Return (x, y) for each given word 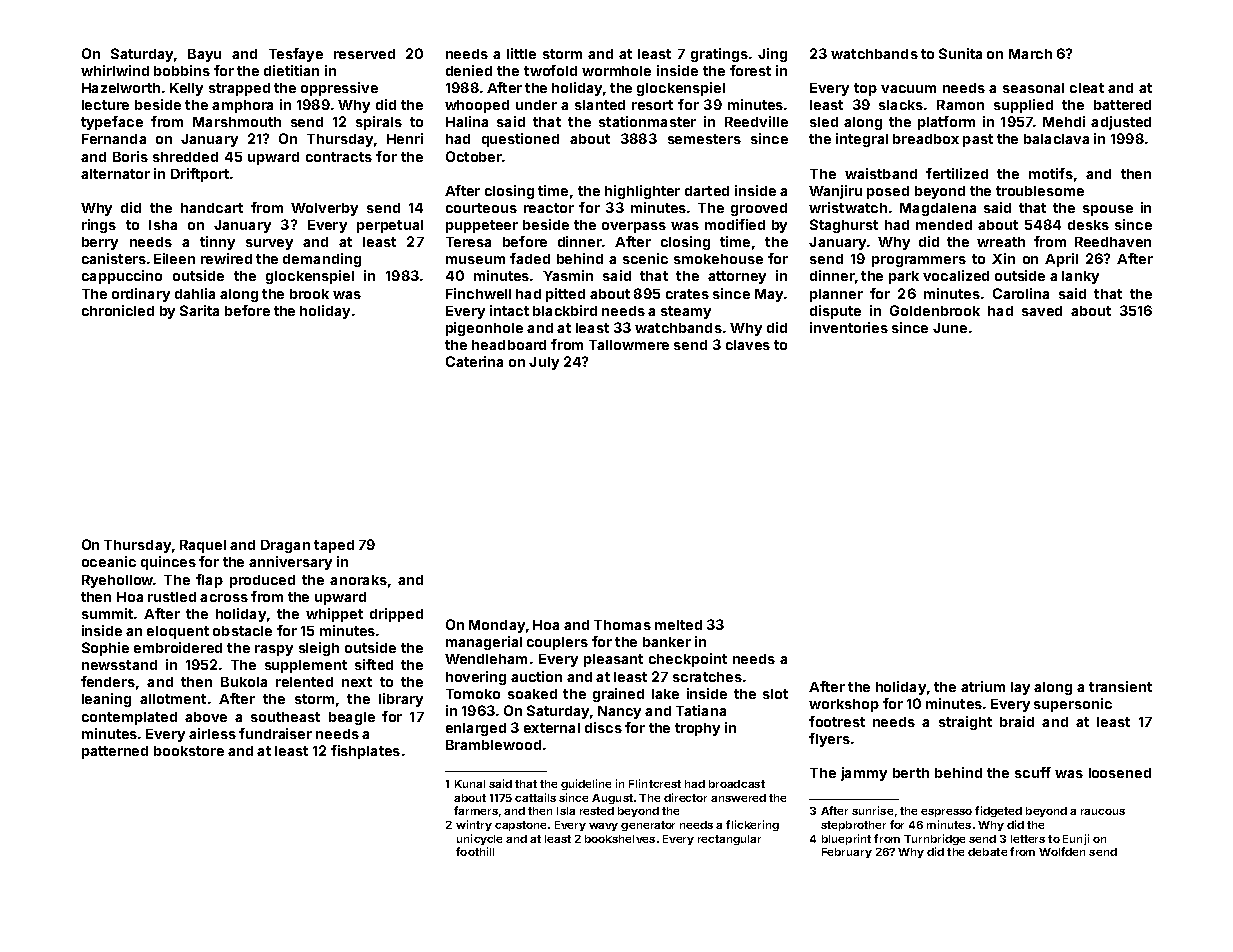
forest (750, 70)
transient (1120, 686)
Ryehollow (117, 581)
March (1030, 54)
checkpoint (688, 660)
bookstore (189, 751)
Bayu (204, 55)
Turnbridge (934, 839)
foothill (475, 851)
